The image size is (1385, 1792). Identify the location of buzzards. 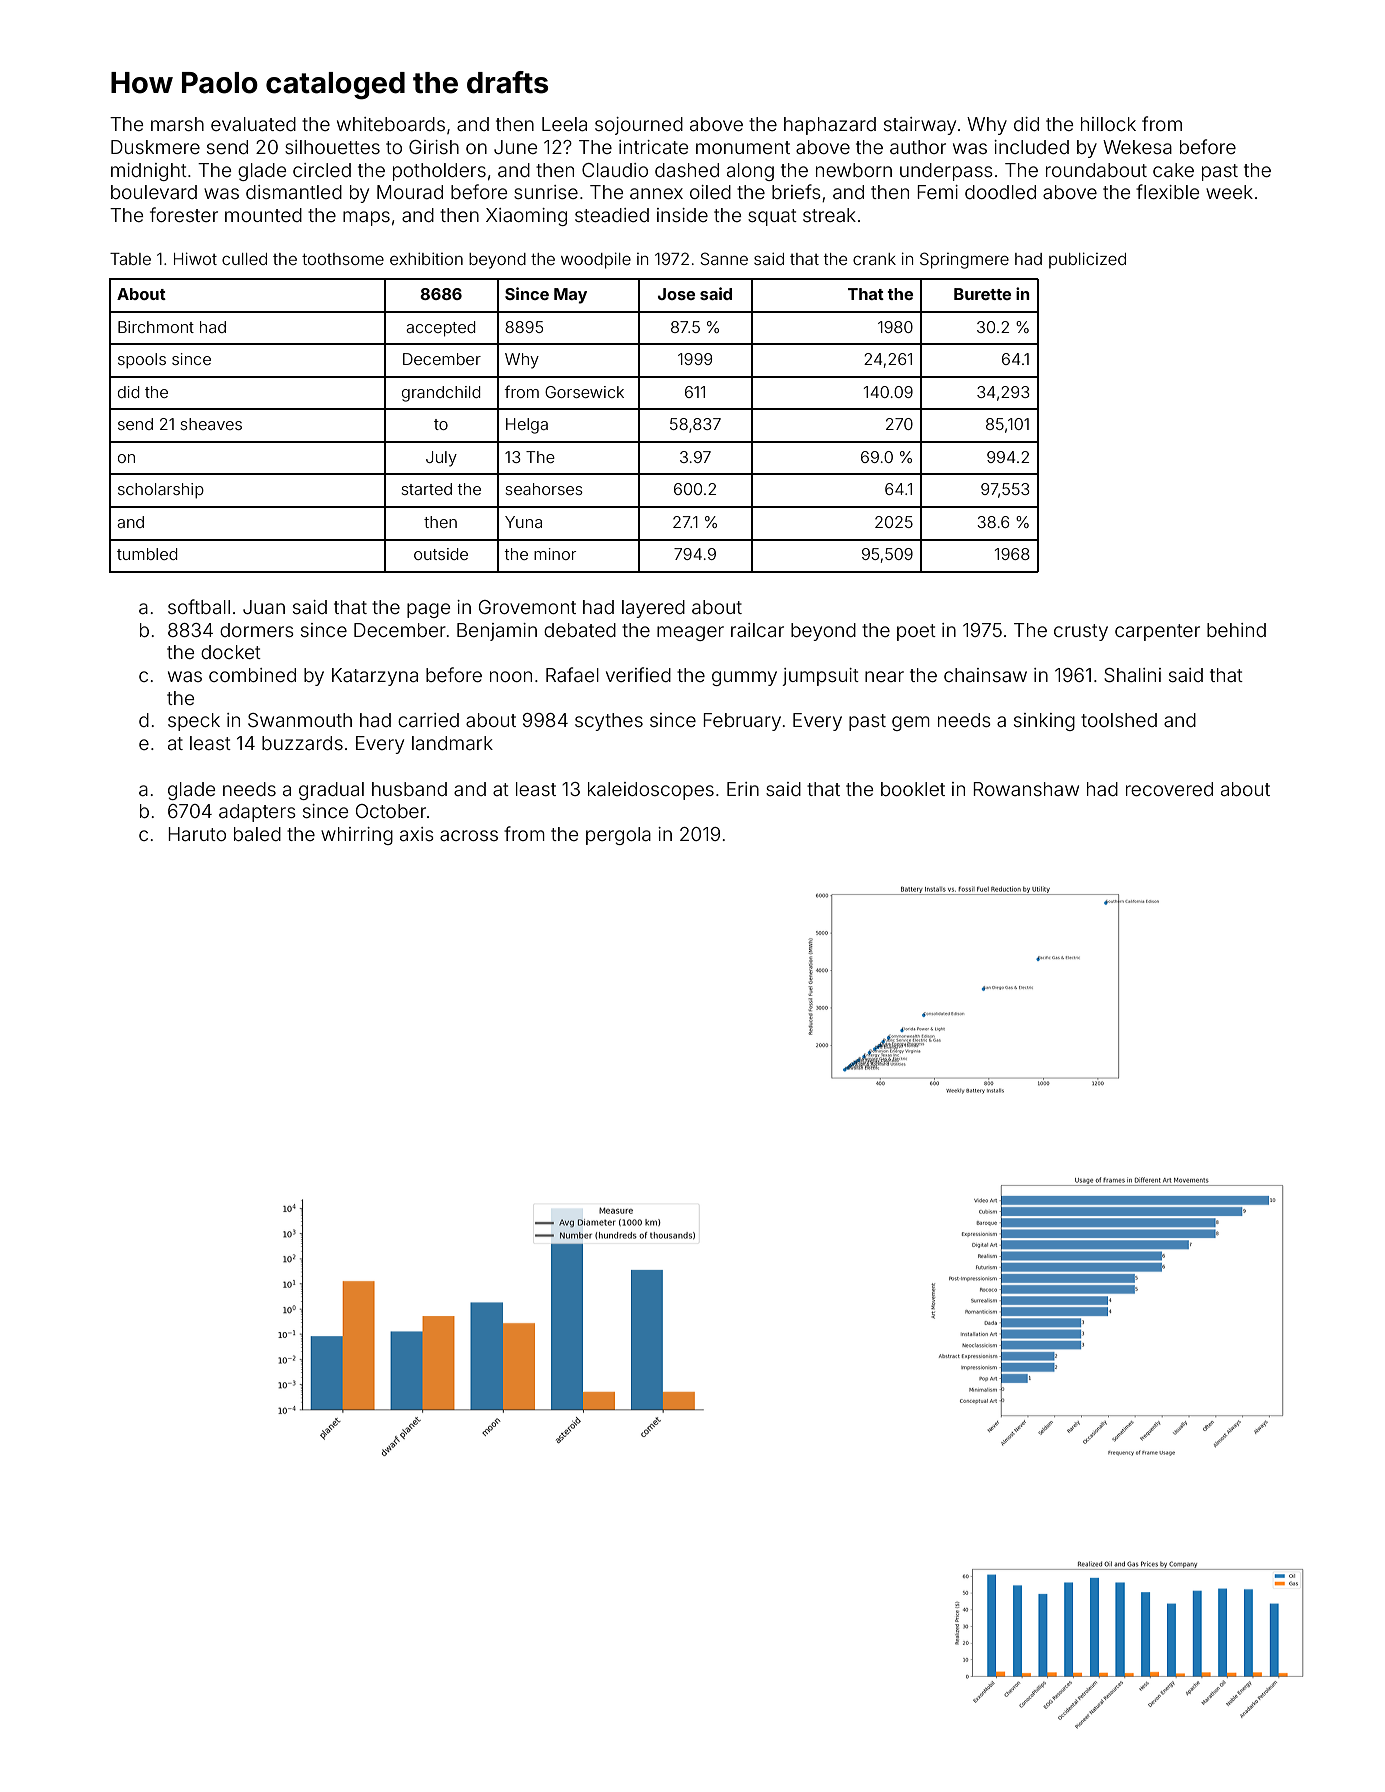
(302, 743).
